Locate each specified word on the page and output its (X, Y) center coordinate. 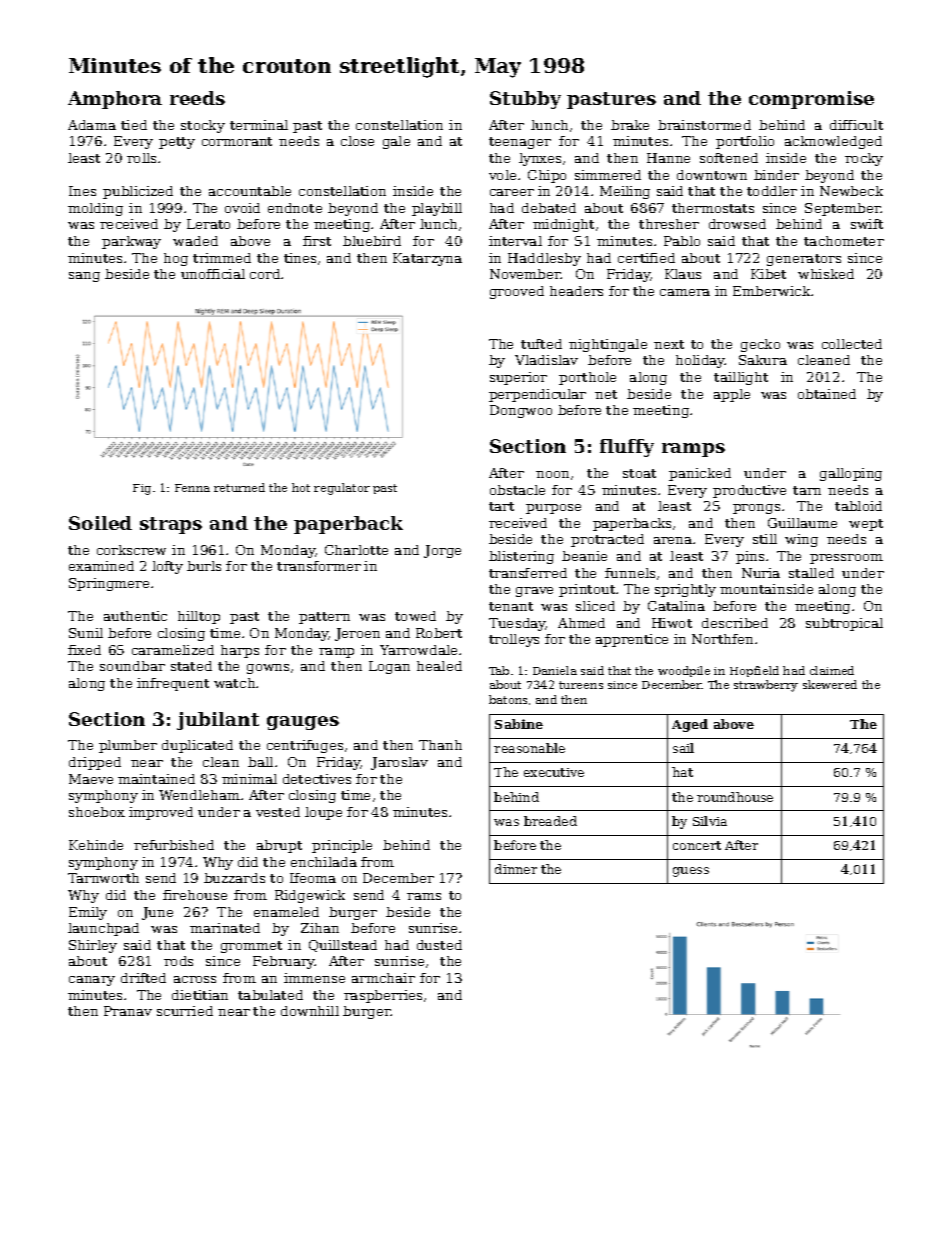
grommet (251, 947)
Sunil (86, 633)
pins (750, 557)
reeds (197, 98)
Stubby (525, 100)
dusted (439, 945)
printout (587, 590)
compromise (811, 100)
